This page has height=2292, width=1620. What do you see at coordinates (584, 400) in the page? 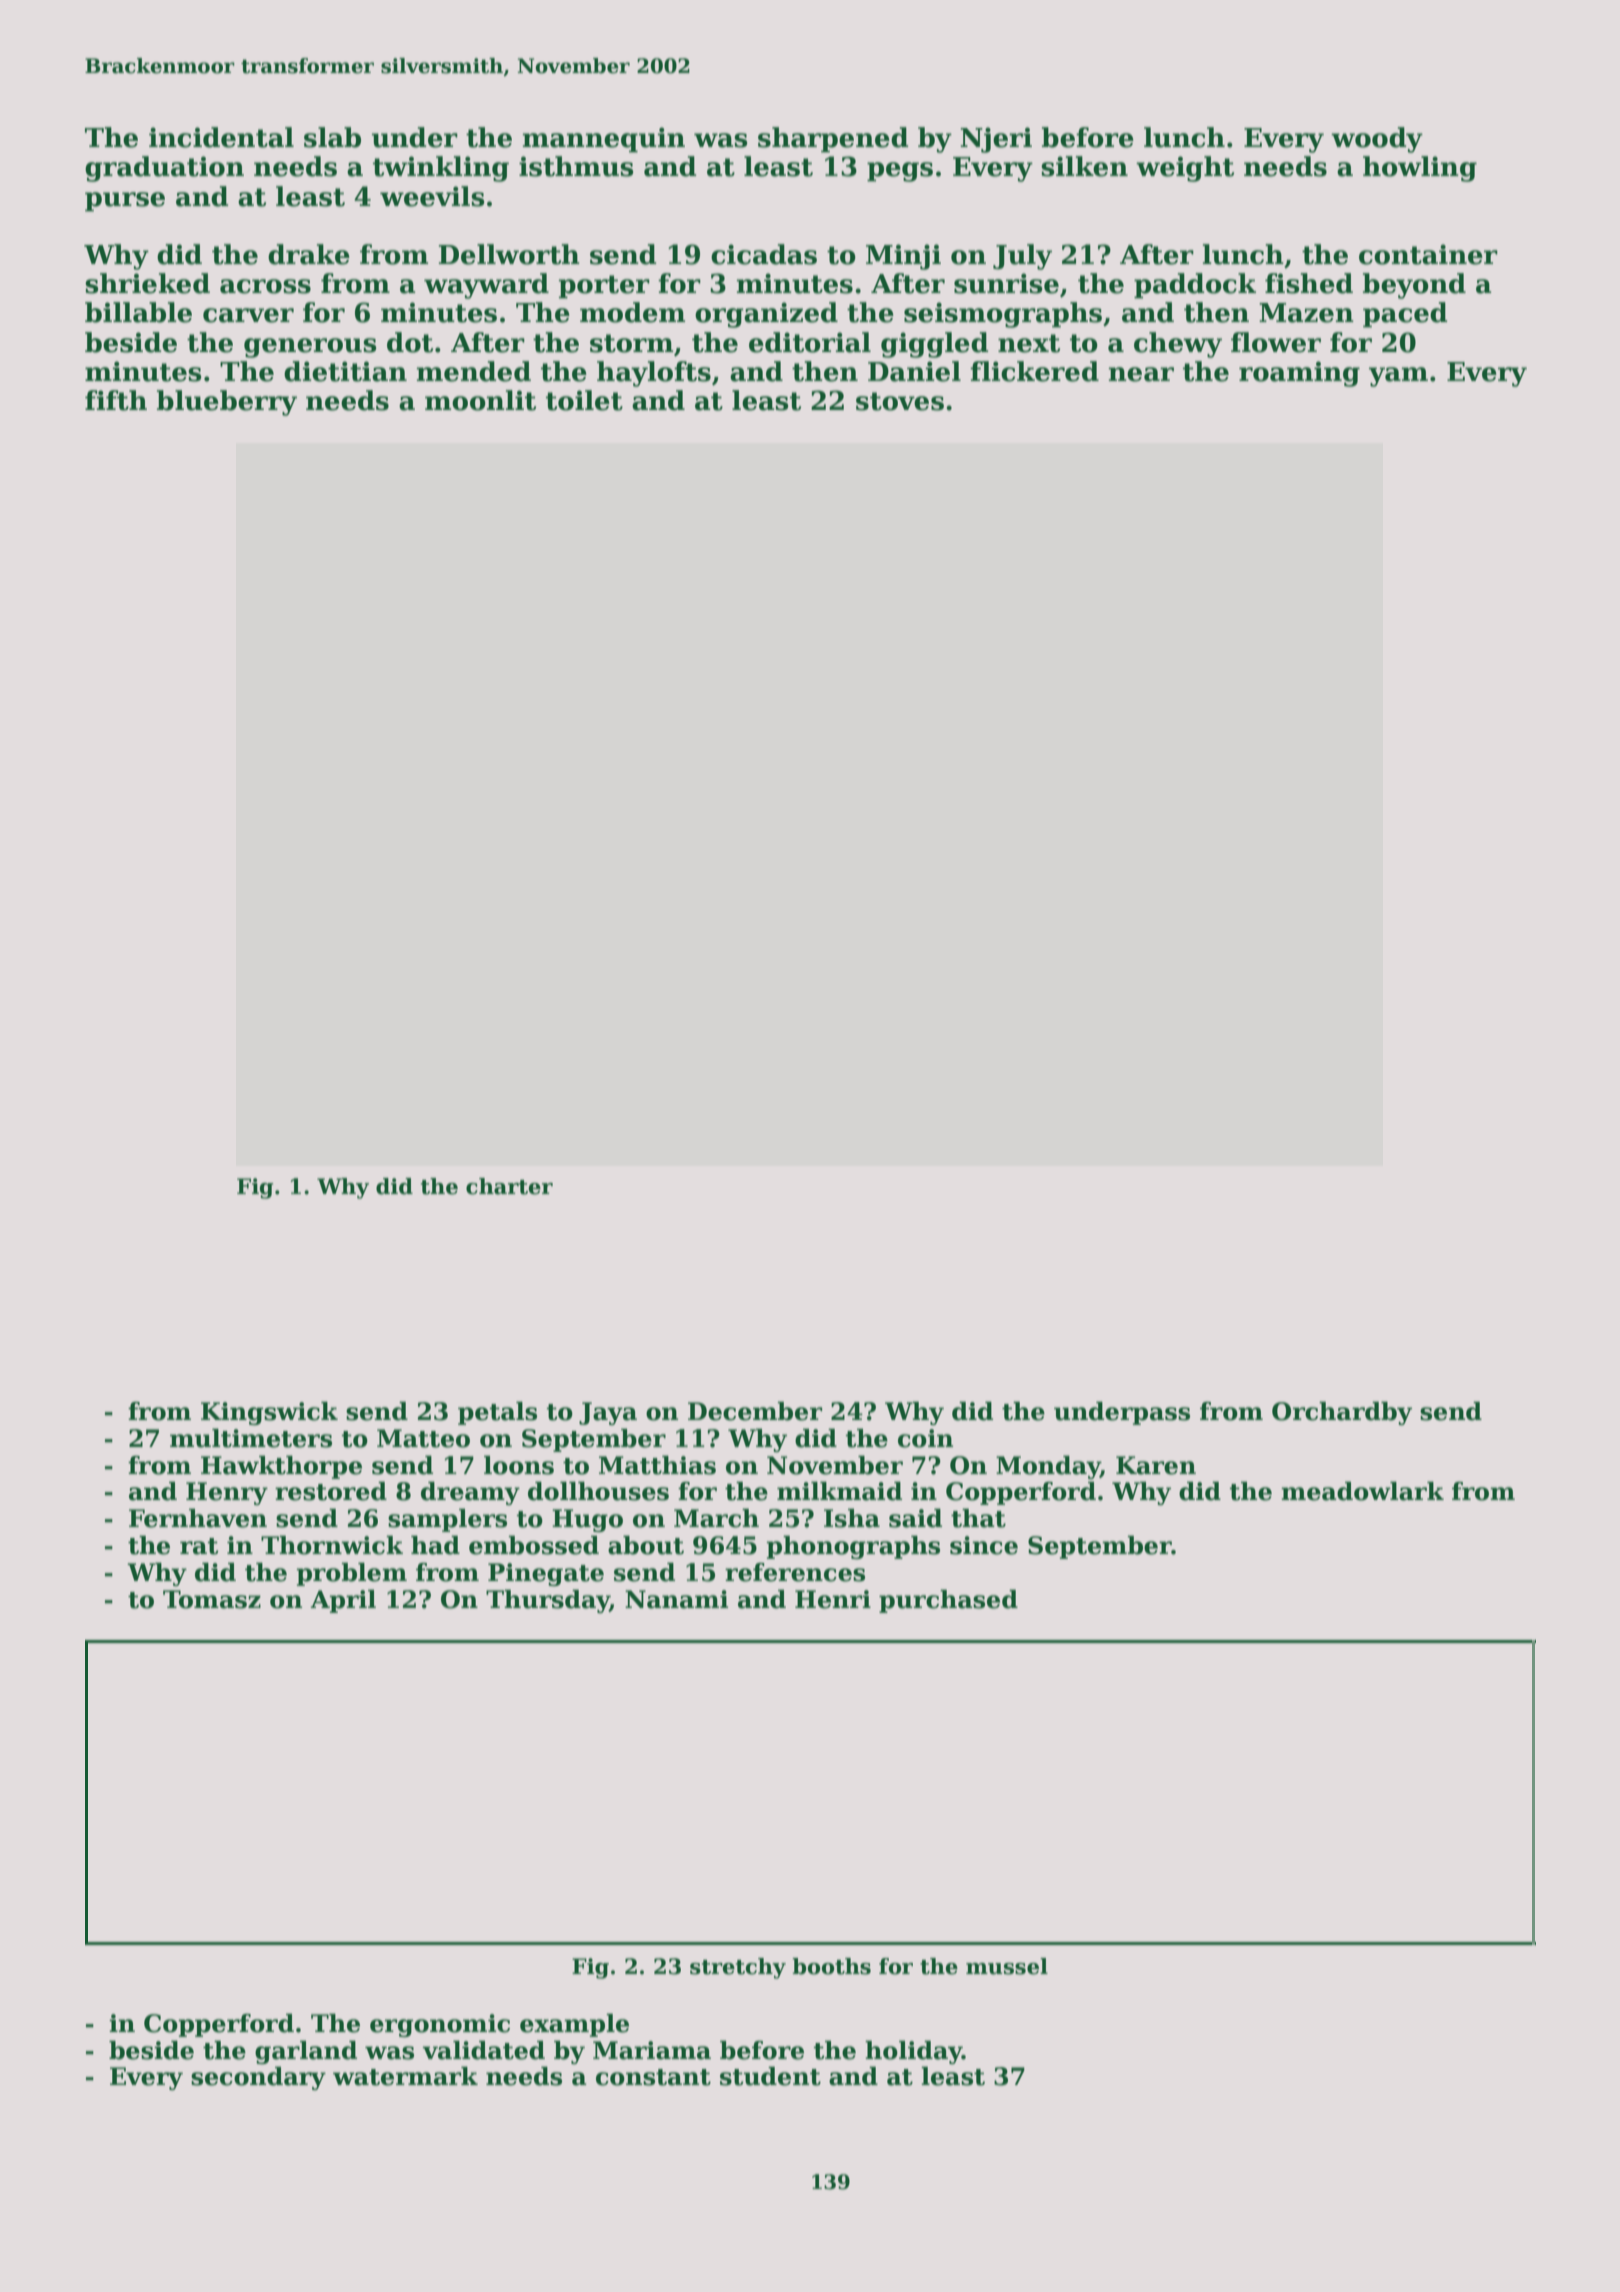
I see `toilet` at bounding box center [584, 400].
